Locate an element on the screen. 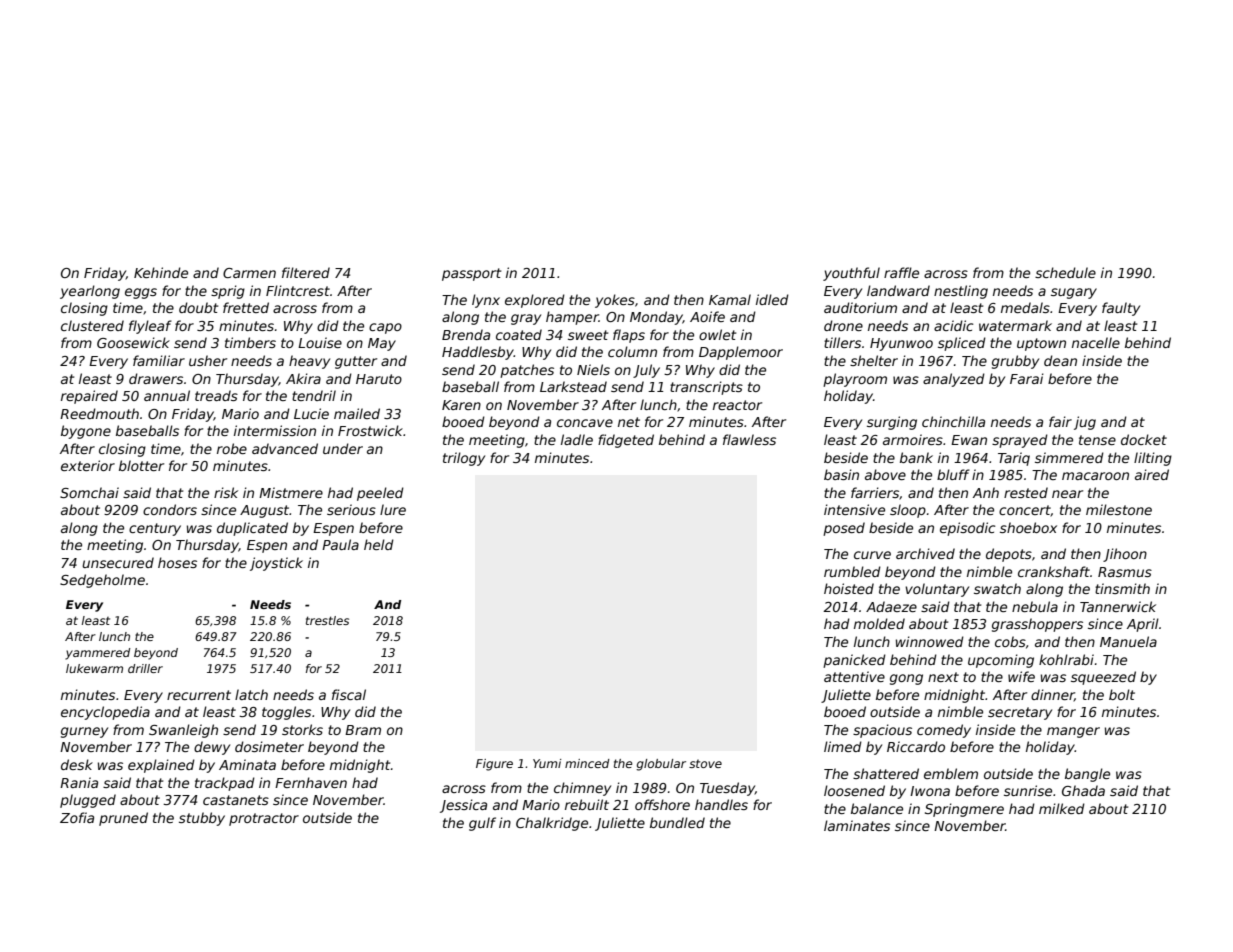 This screenshot has width=1233, height=952. joystick is located at coordinates (276, 564).
